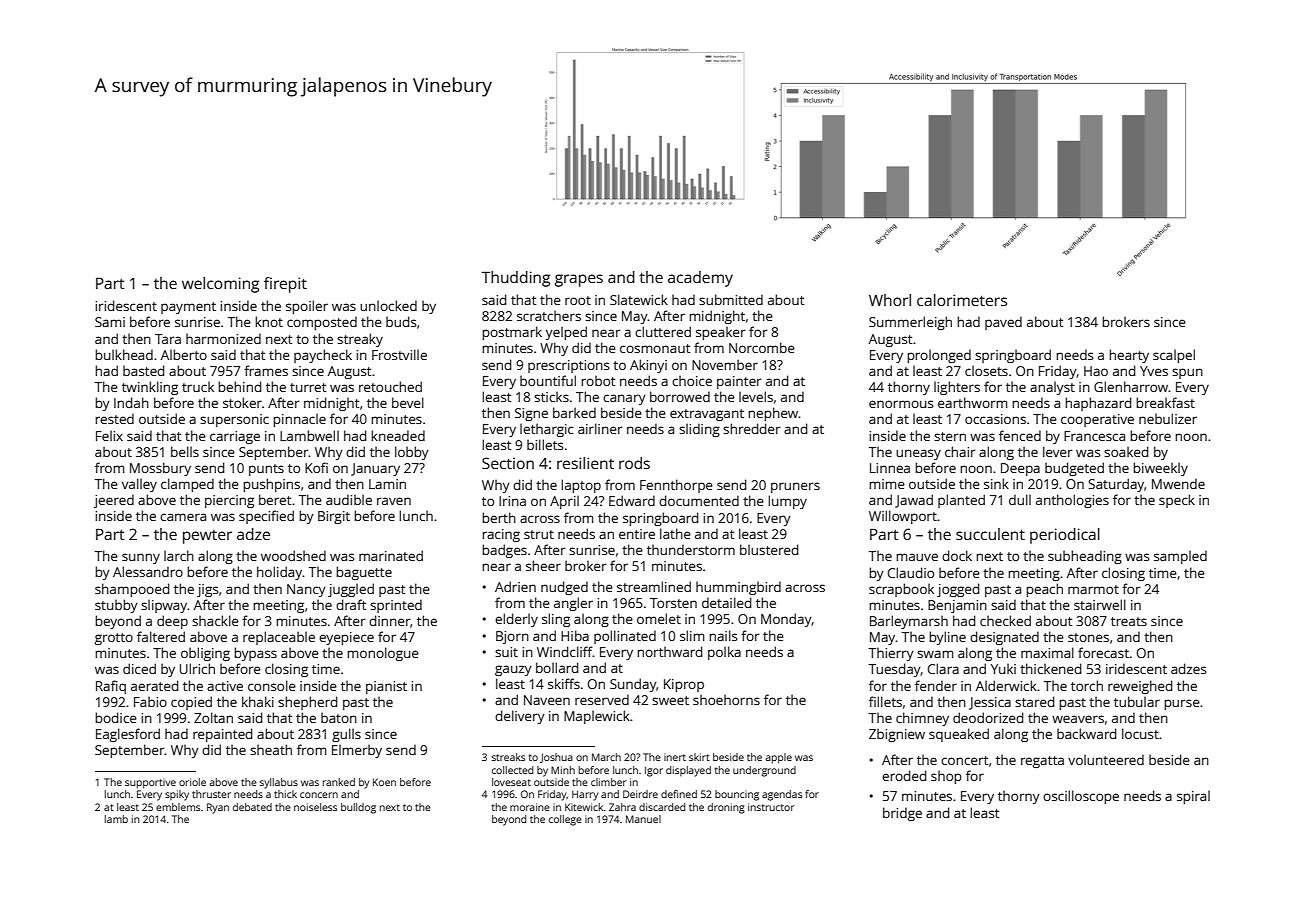  Describe the element at coordinates (885, 701) in the image. I see `fillets` at that location.
